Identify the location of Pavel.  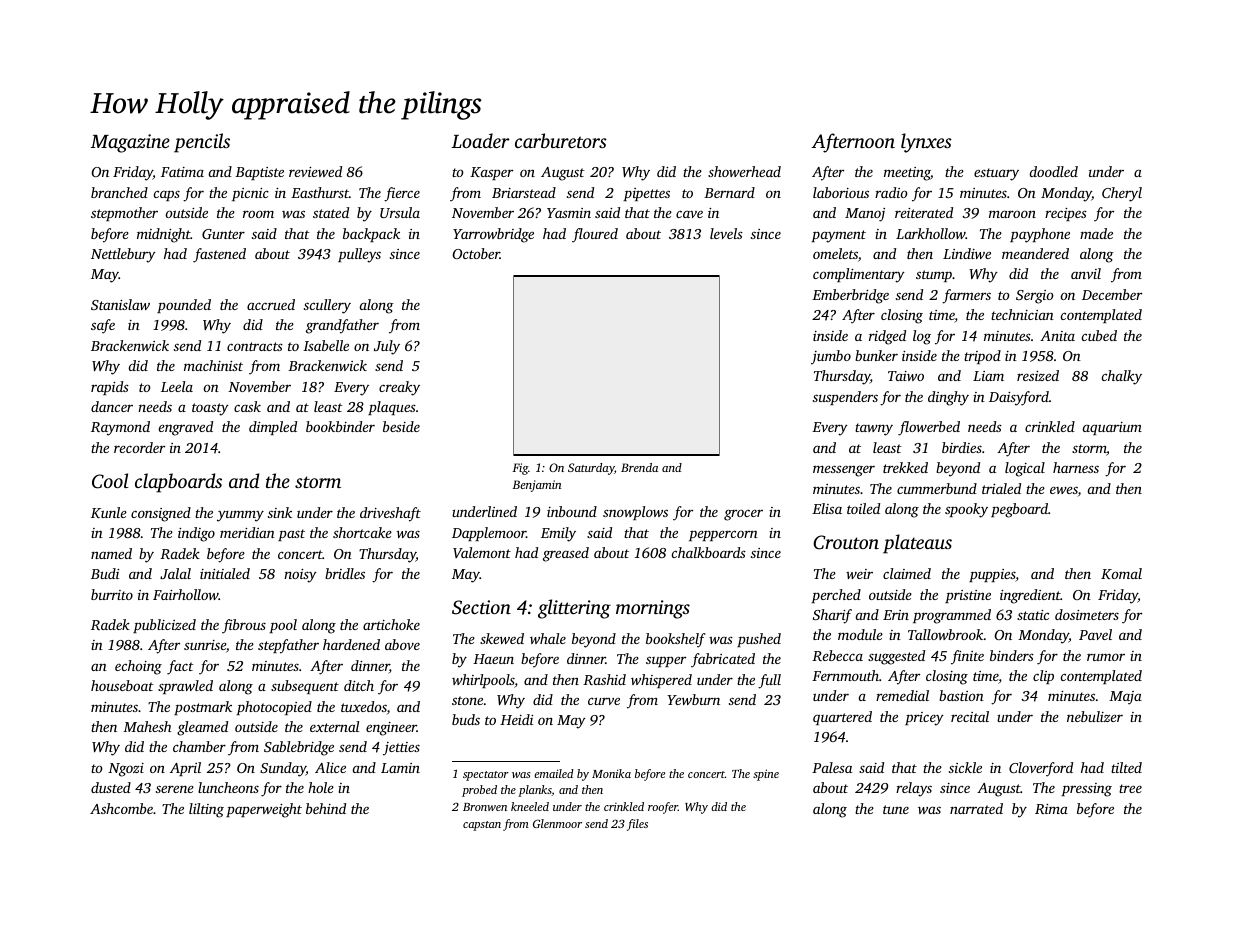
(1095, 634).
